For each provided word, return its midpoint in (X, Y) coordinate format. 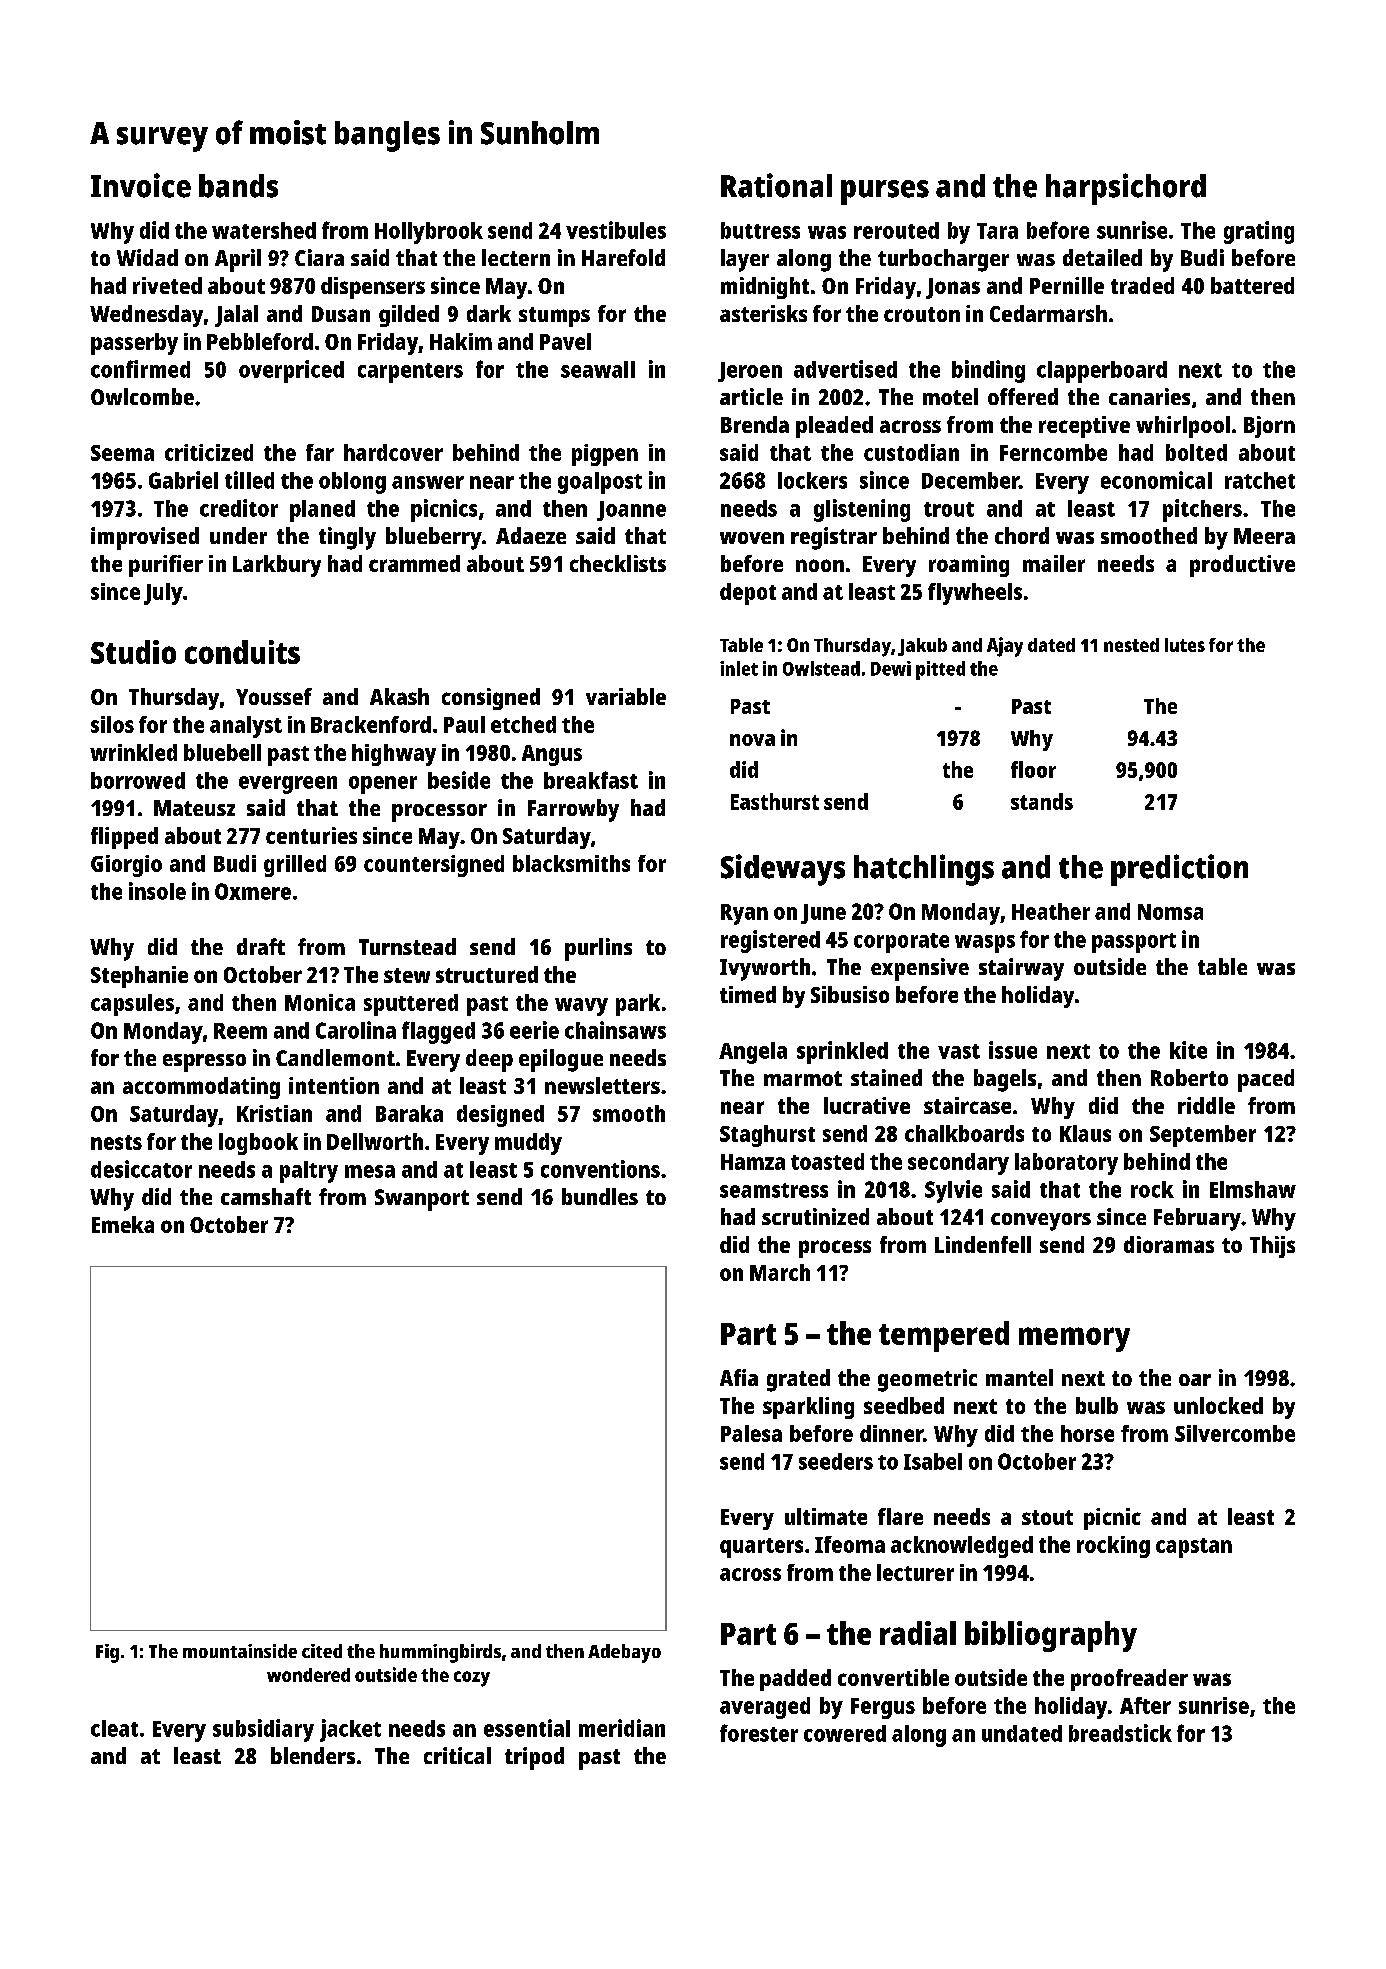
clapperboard (1102, 372)
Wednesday (146, 316)
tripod (534, 1758)
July (163, 594)
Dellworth (375, 1141)
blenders (313, 1755)
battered (1252, 285)
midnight (765, 288)
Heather (1051, 911)
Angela (753, 1053)
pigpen (605, 455)
